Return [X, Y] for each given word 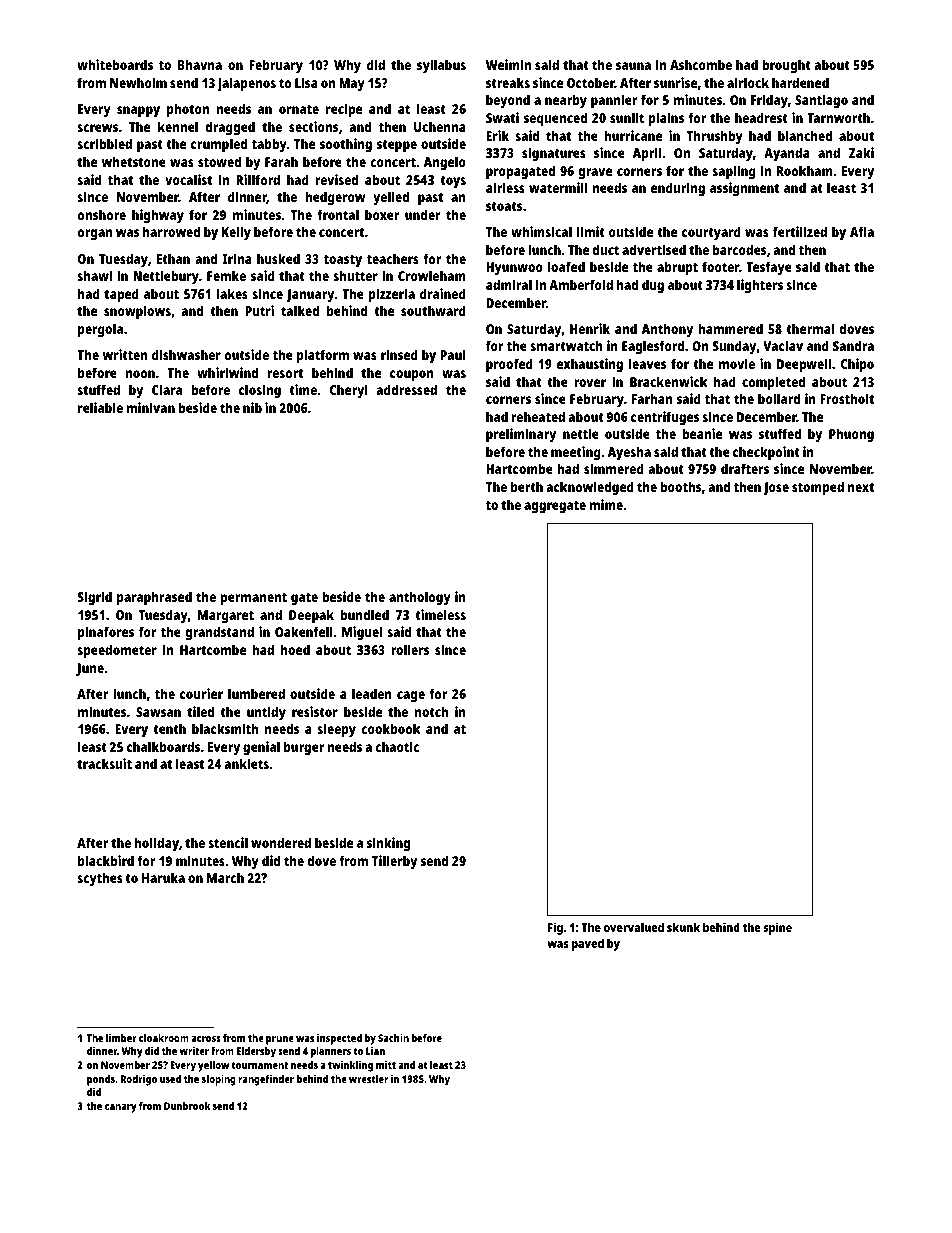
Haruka [163, 877]
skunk [683, 927]
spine [777, 928]
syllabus [441, 66]
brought [786, 66]
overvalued [634, 927]
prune [280, 1040]
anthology [420, 598]
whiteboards [115, 64]
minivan [150, 407]
